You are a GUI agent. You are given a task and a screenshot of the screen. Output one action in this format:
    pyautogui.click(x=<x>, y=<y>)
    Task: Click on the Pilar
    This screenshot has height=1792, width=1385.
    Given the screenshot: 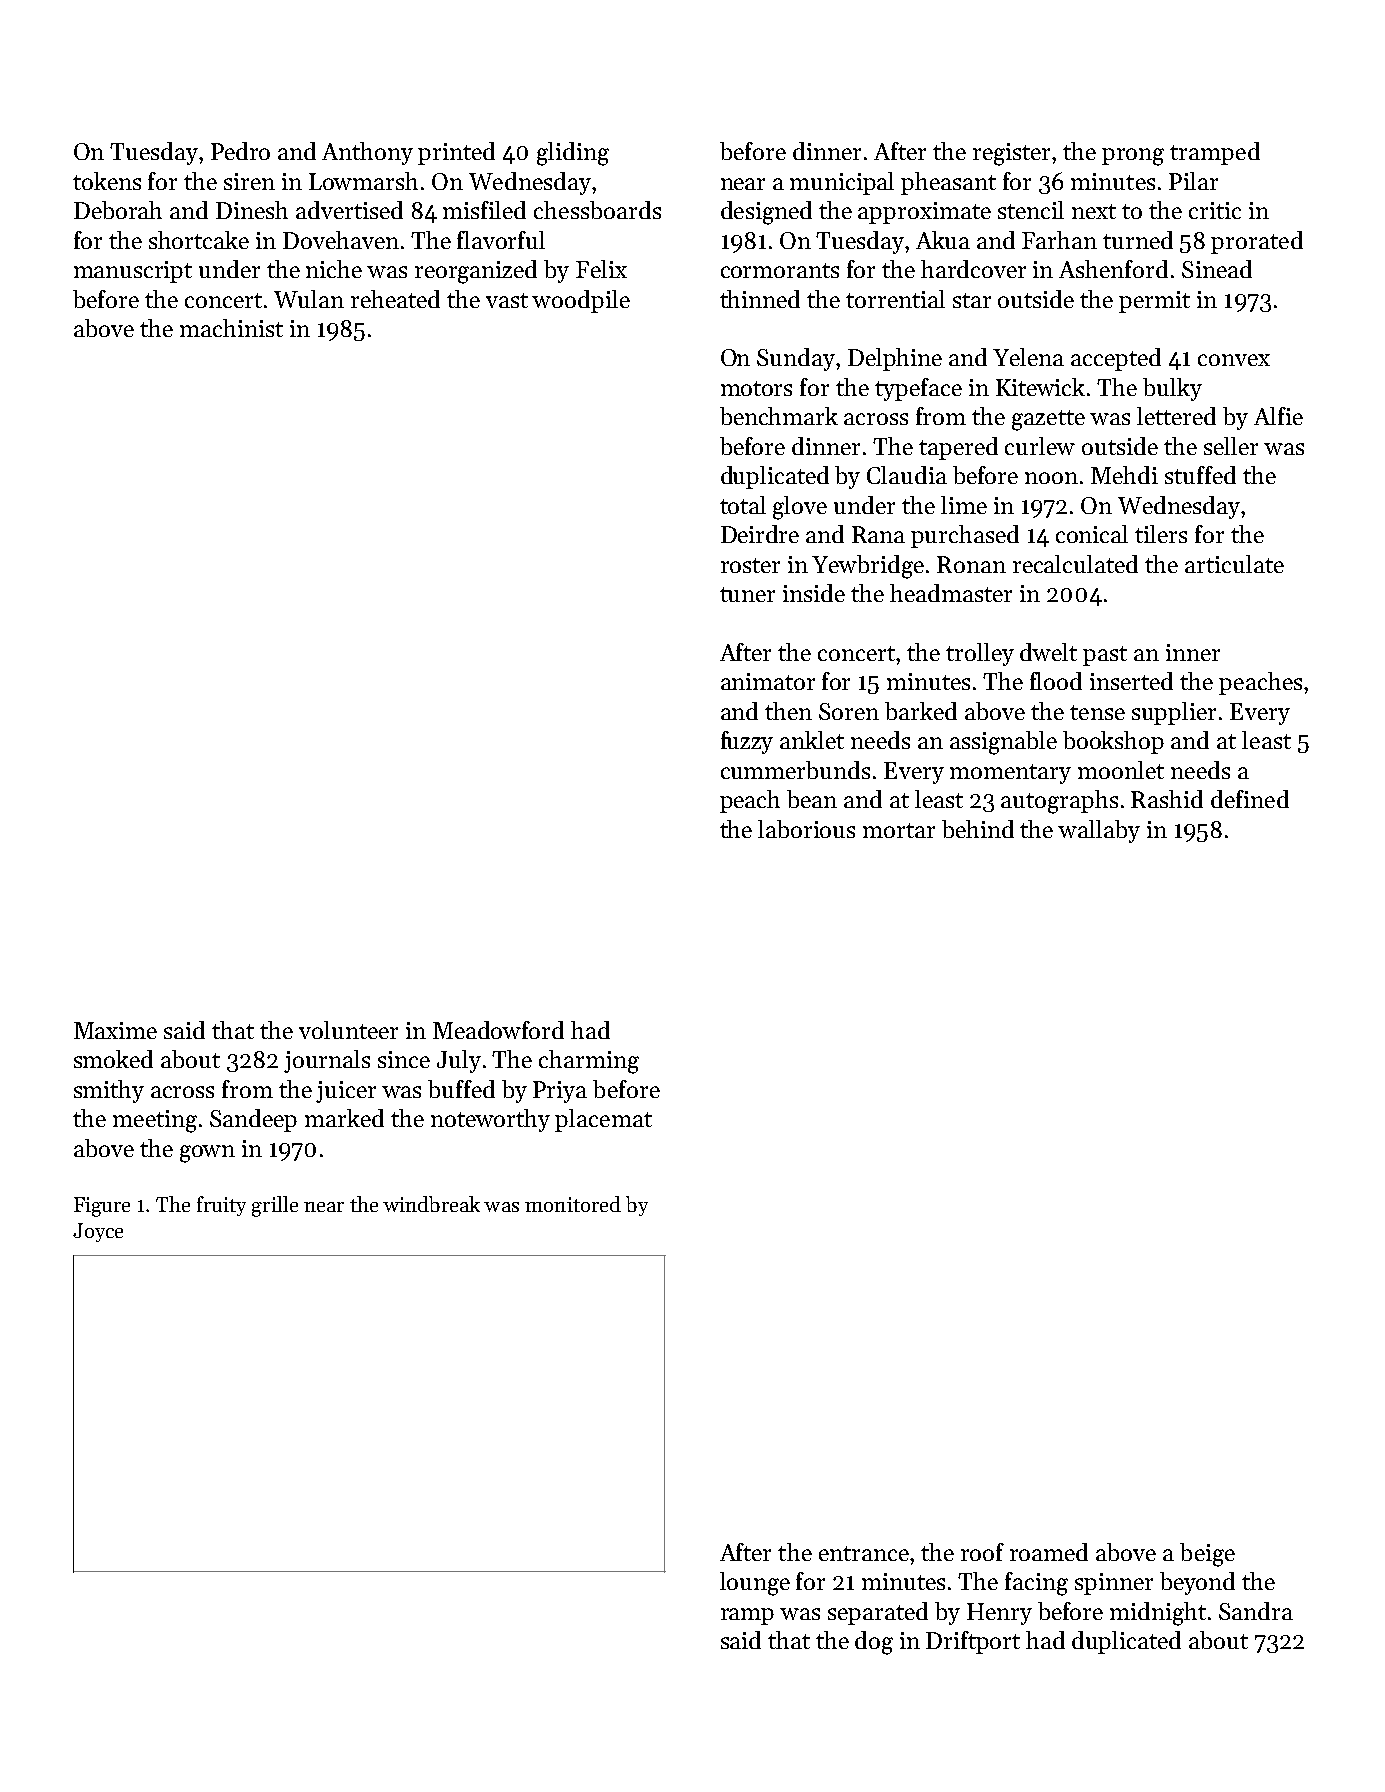 What is the action you would take?
    pyautogui.click(x=1193, y=181)
